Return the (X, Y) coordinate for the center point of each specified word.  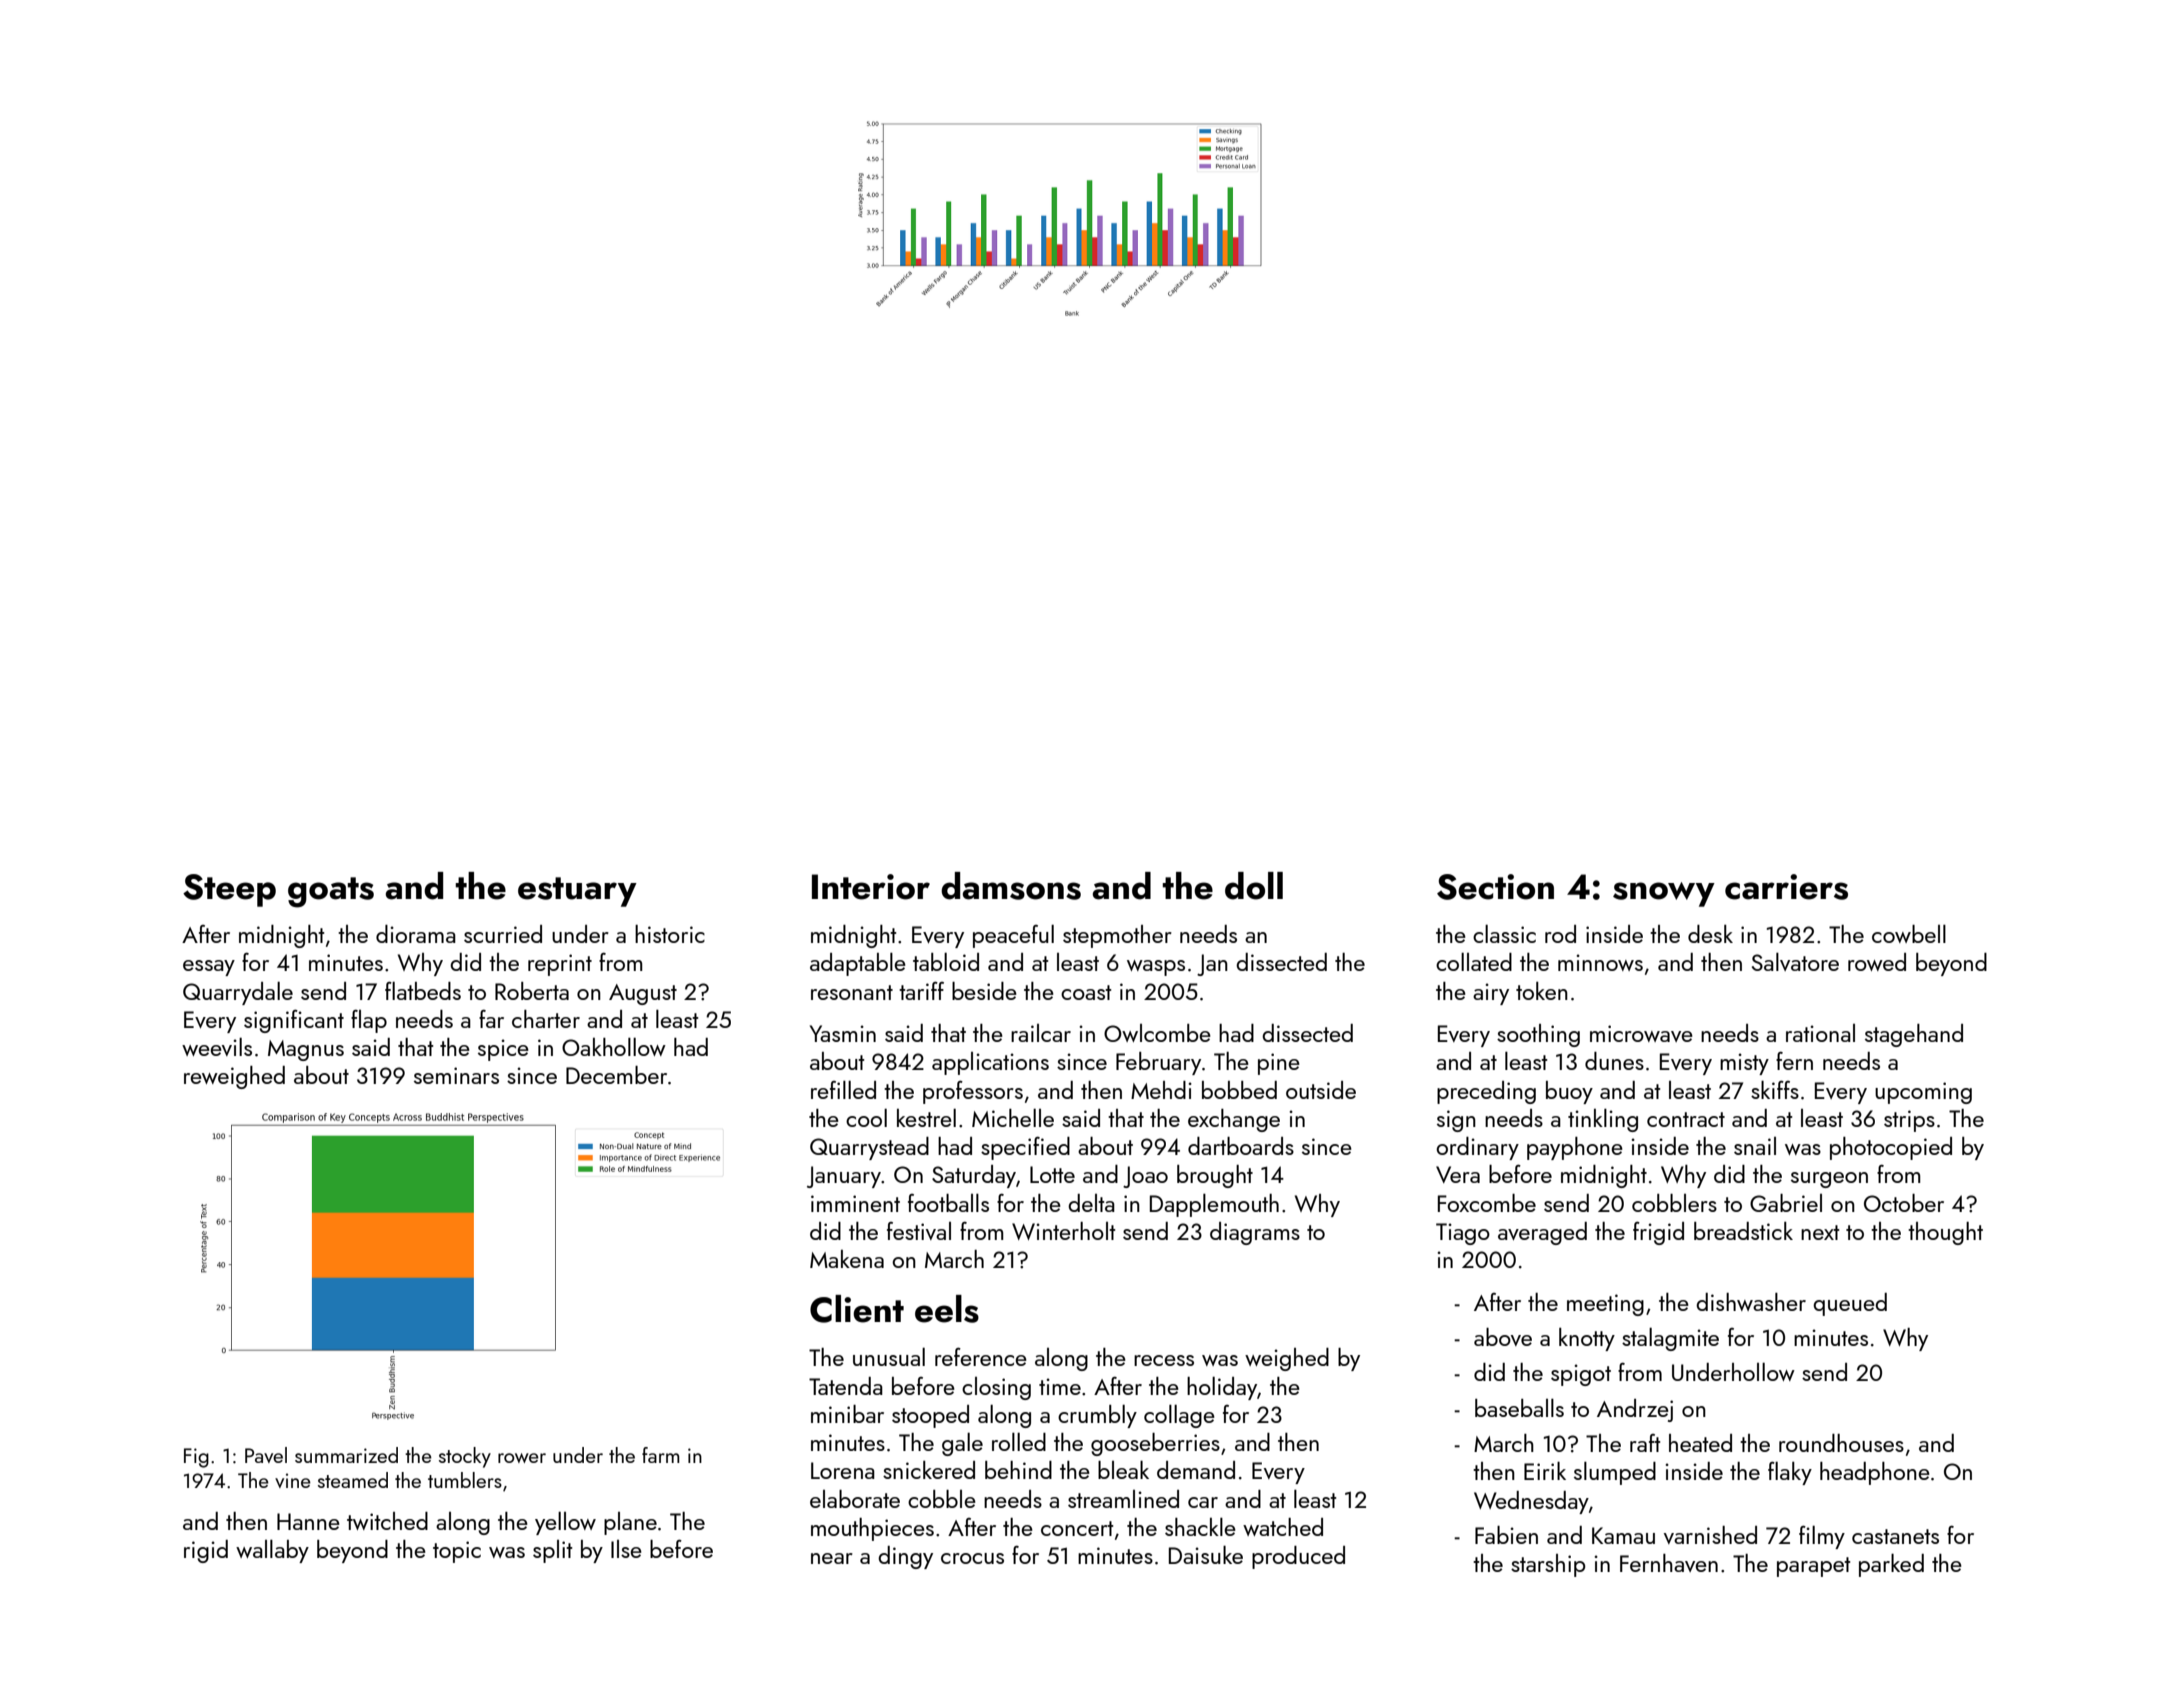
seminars (456, 1075)
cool (866, 1117)
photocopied (1891, 1148)
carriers (1786, 887)
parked (1891, 1565)
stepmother (1117, 936)
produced (1298, 1557)
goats (331, 892)
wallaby (272, 1551)
